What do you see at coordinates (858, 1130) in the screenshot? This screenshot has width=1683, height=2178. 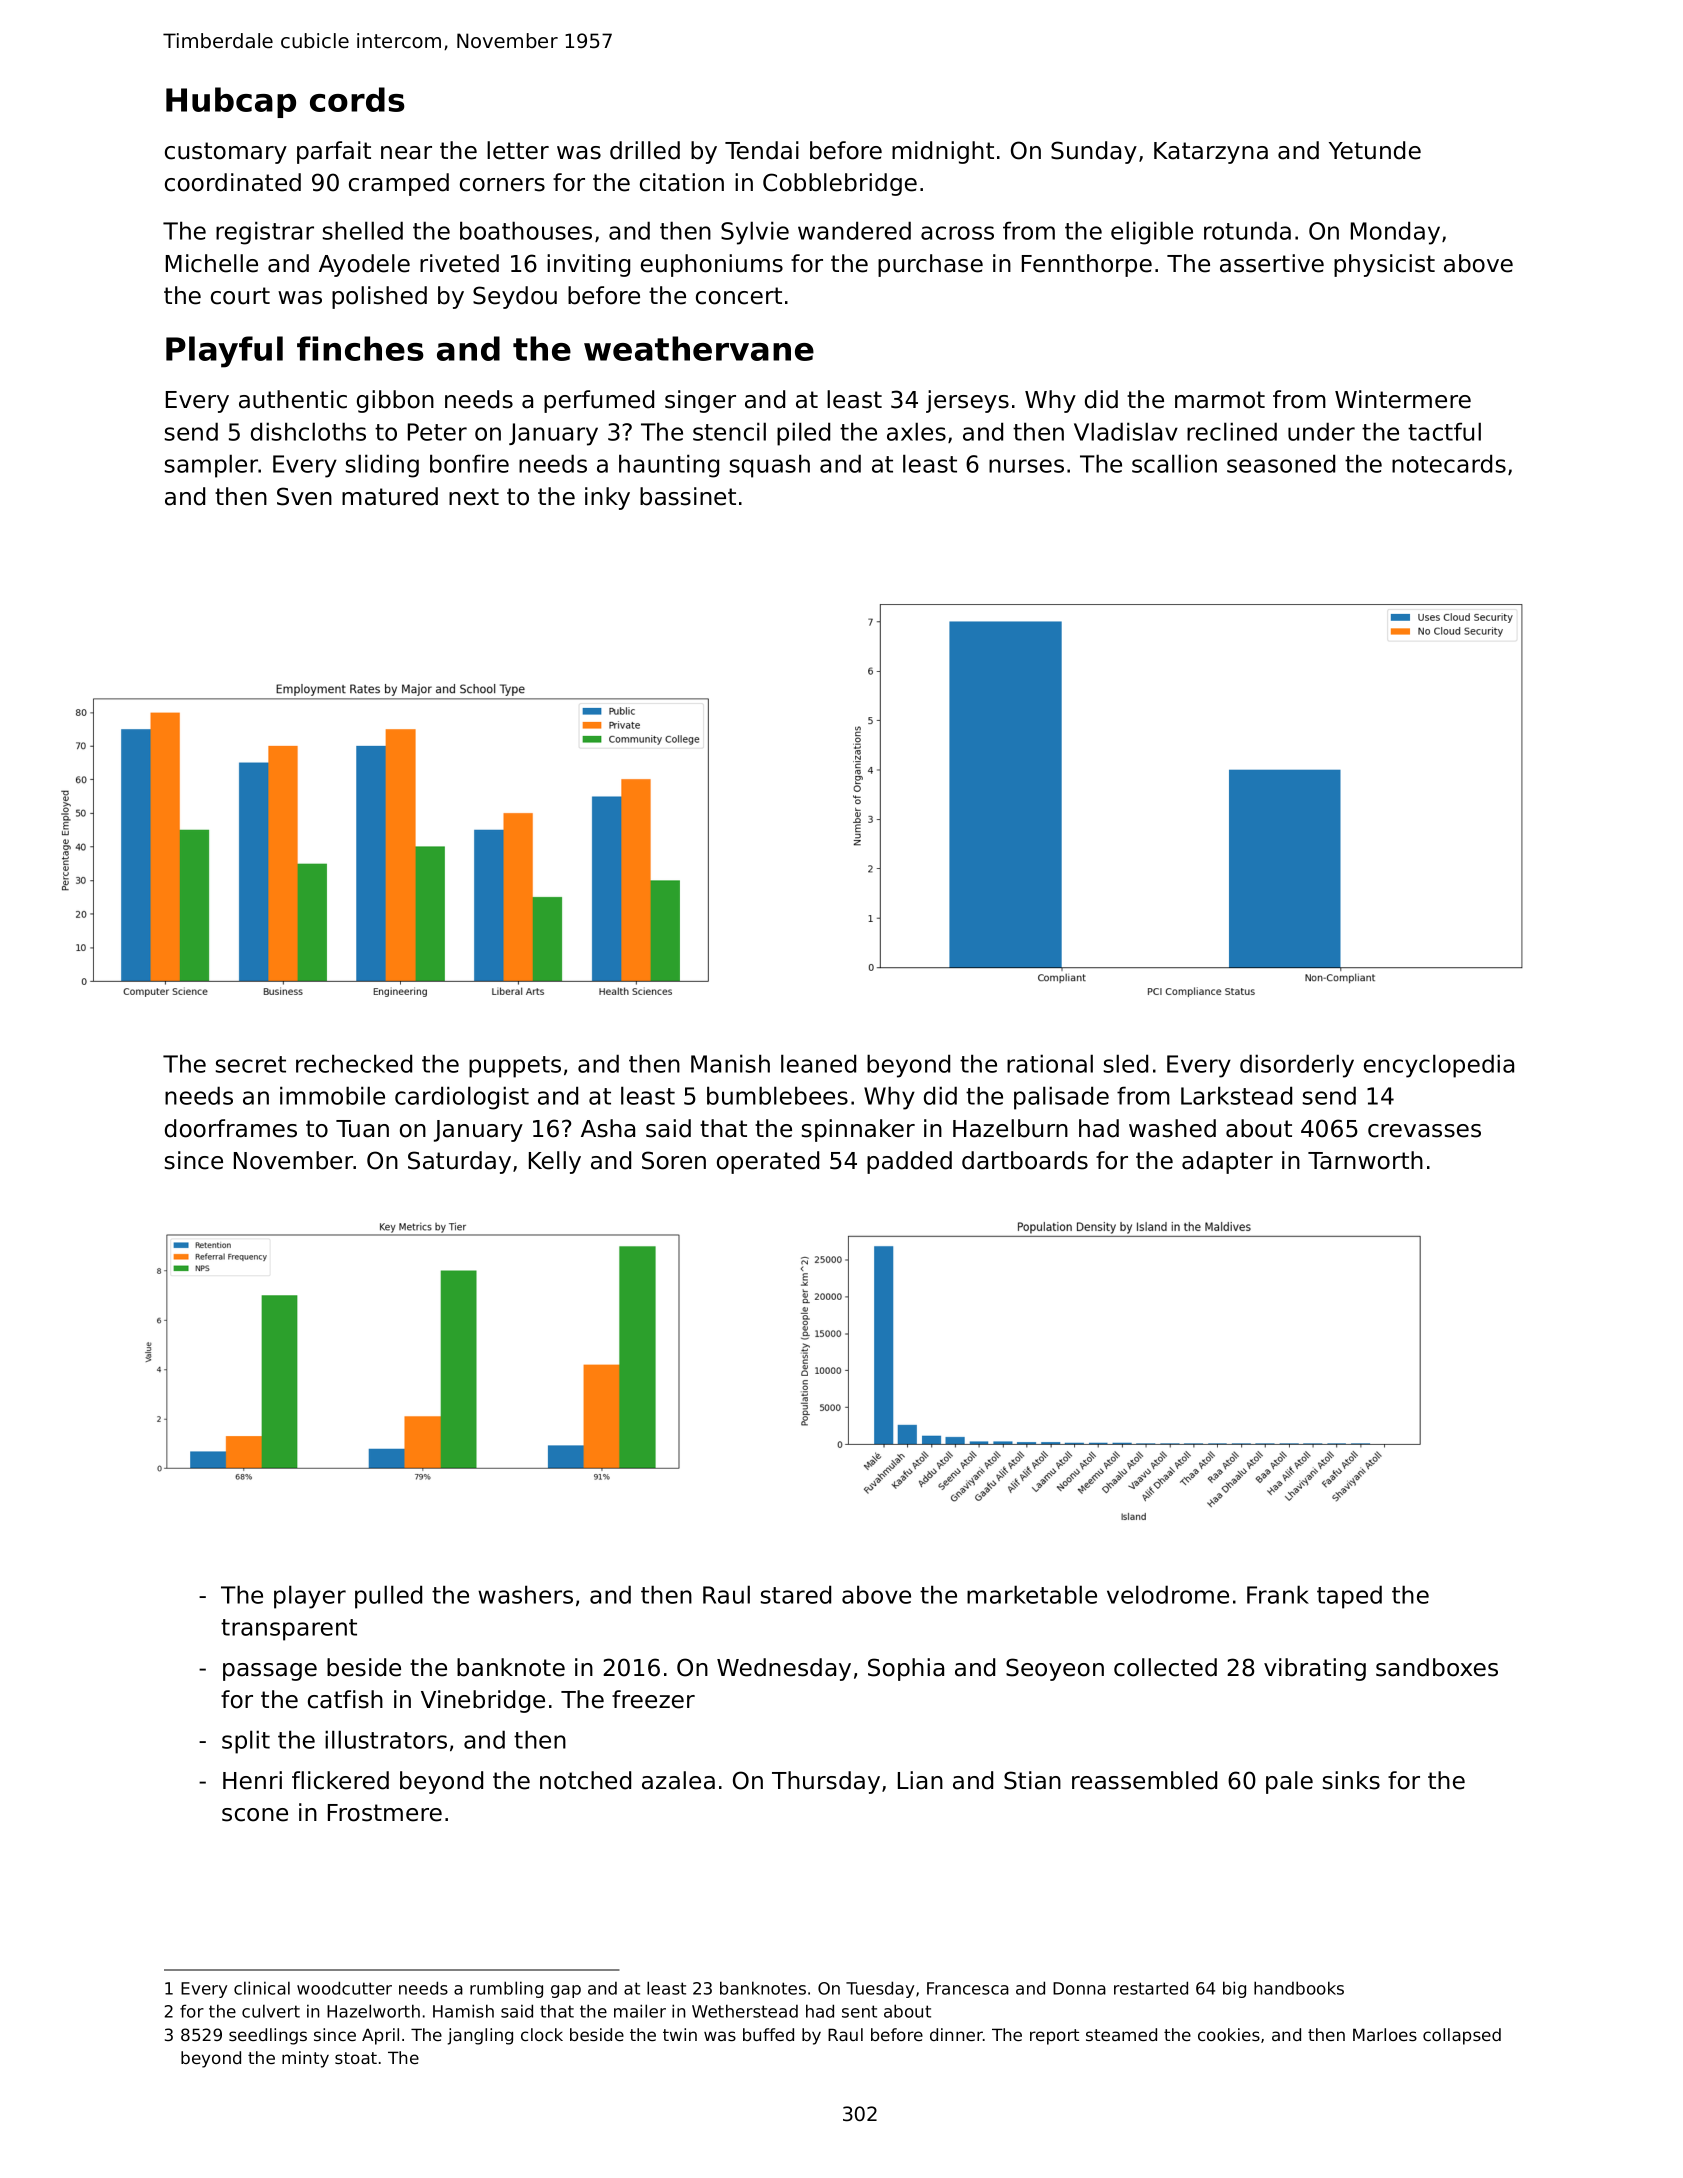 I see `spinnaker` at bounding box center [858, 1130].
